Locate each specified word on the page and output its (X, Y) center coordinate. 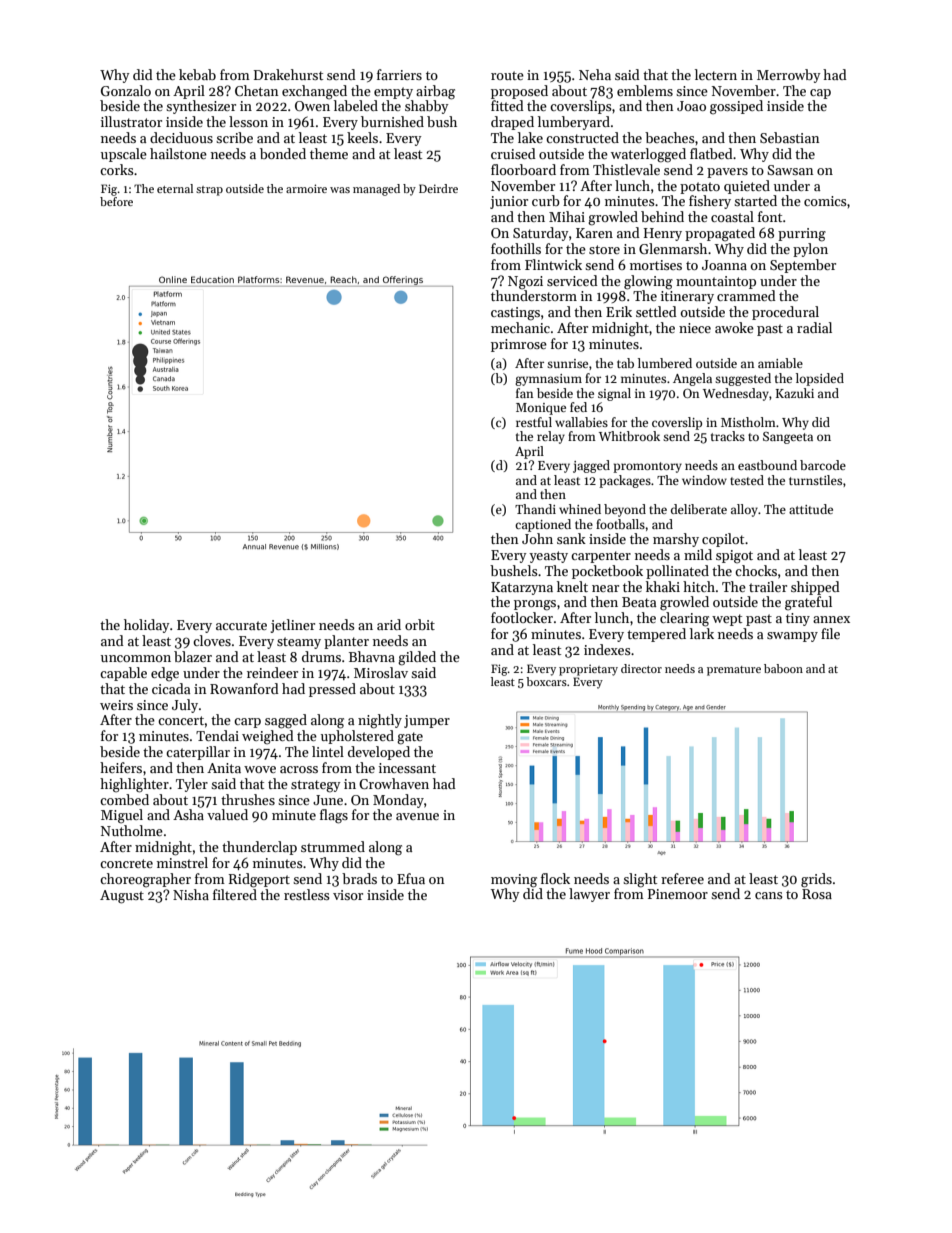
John (537, 538)
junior (509, 202)
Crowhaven (394, 783)
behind (662, 216)
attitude (811, 509)
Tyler (192, 785)
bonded (283, 153)
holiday (147, 626)
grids (816, 880)
